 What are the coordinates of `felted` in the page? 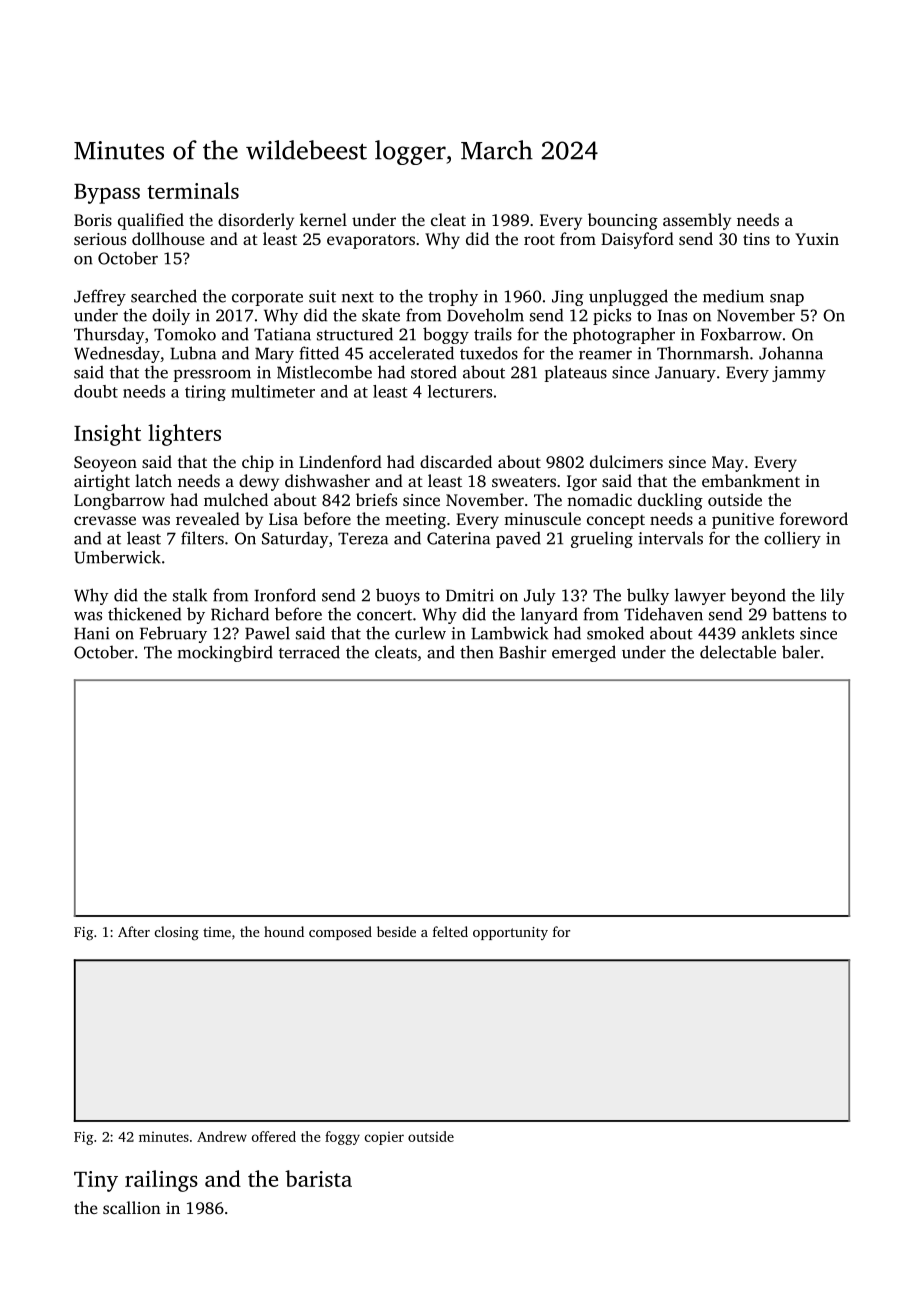 It's located at (450, 931).
